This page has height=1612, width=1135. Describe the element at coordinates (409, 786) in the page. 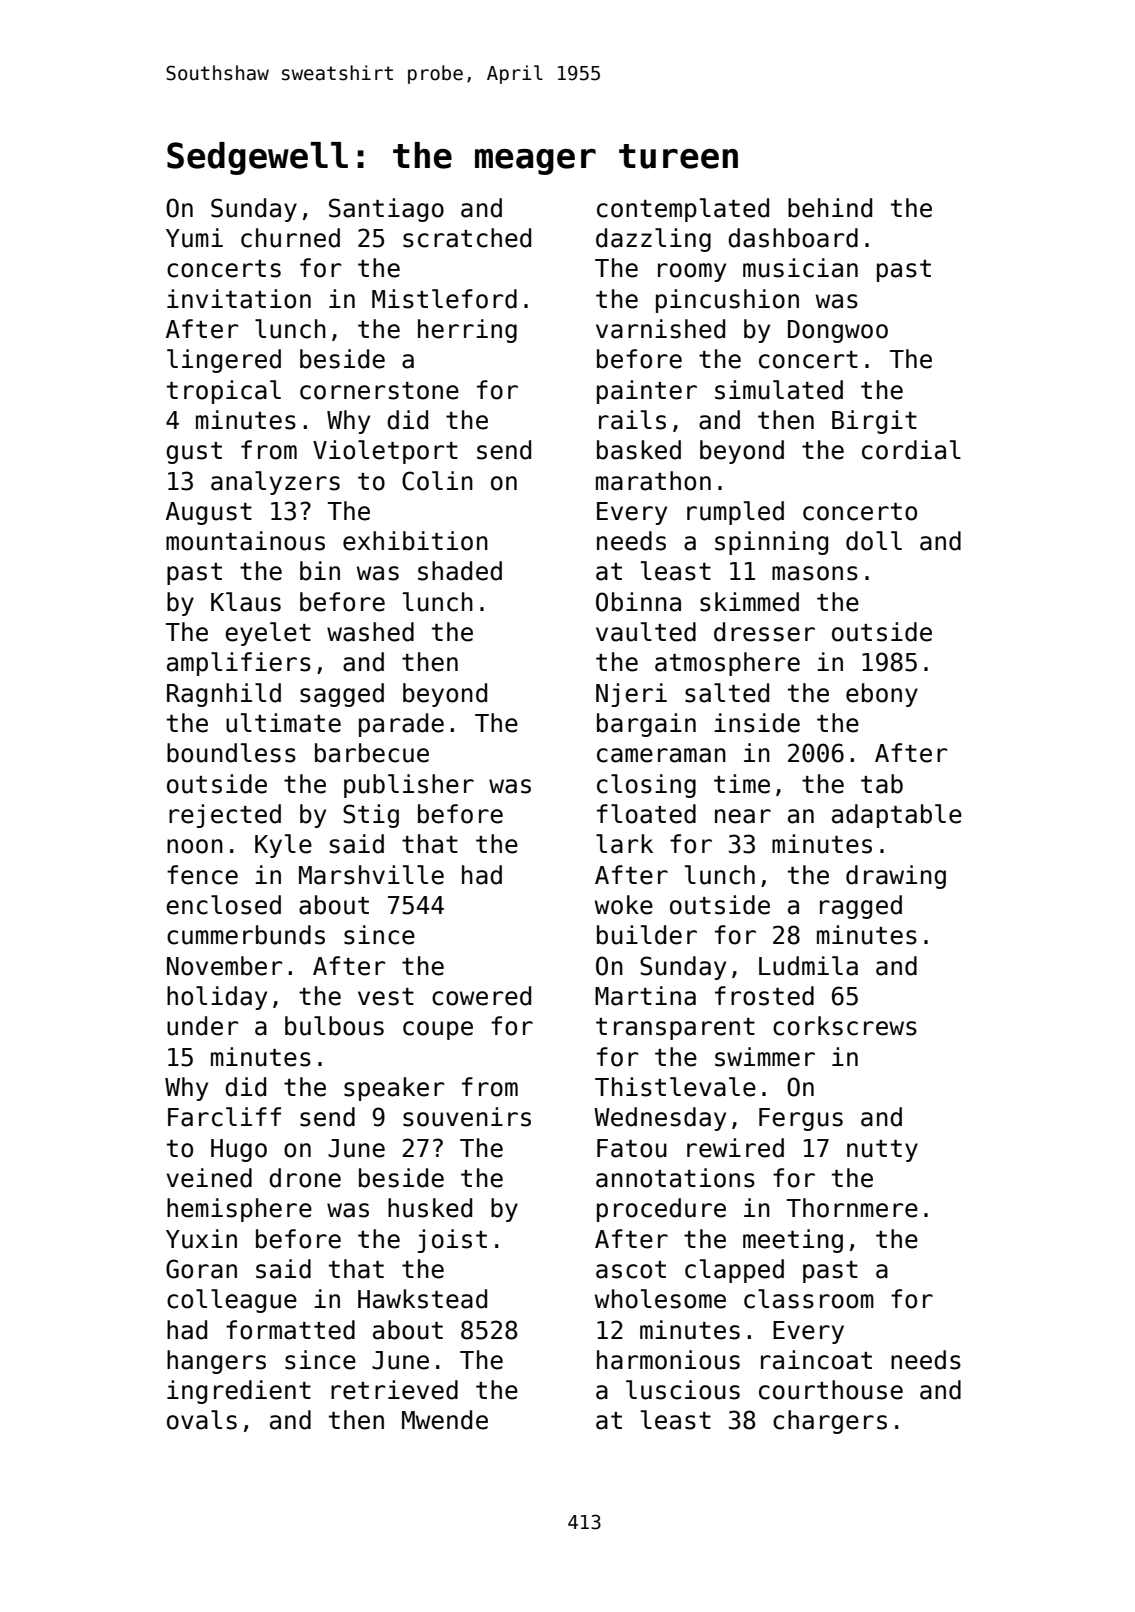

I see `publisher` at that location.
